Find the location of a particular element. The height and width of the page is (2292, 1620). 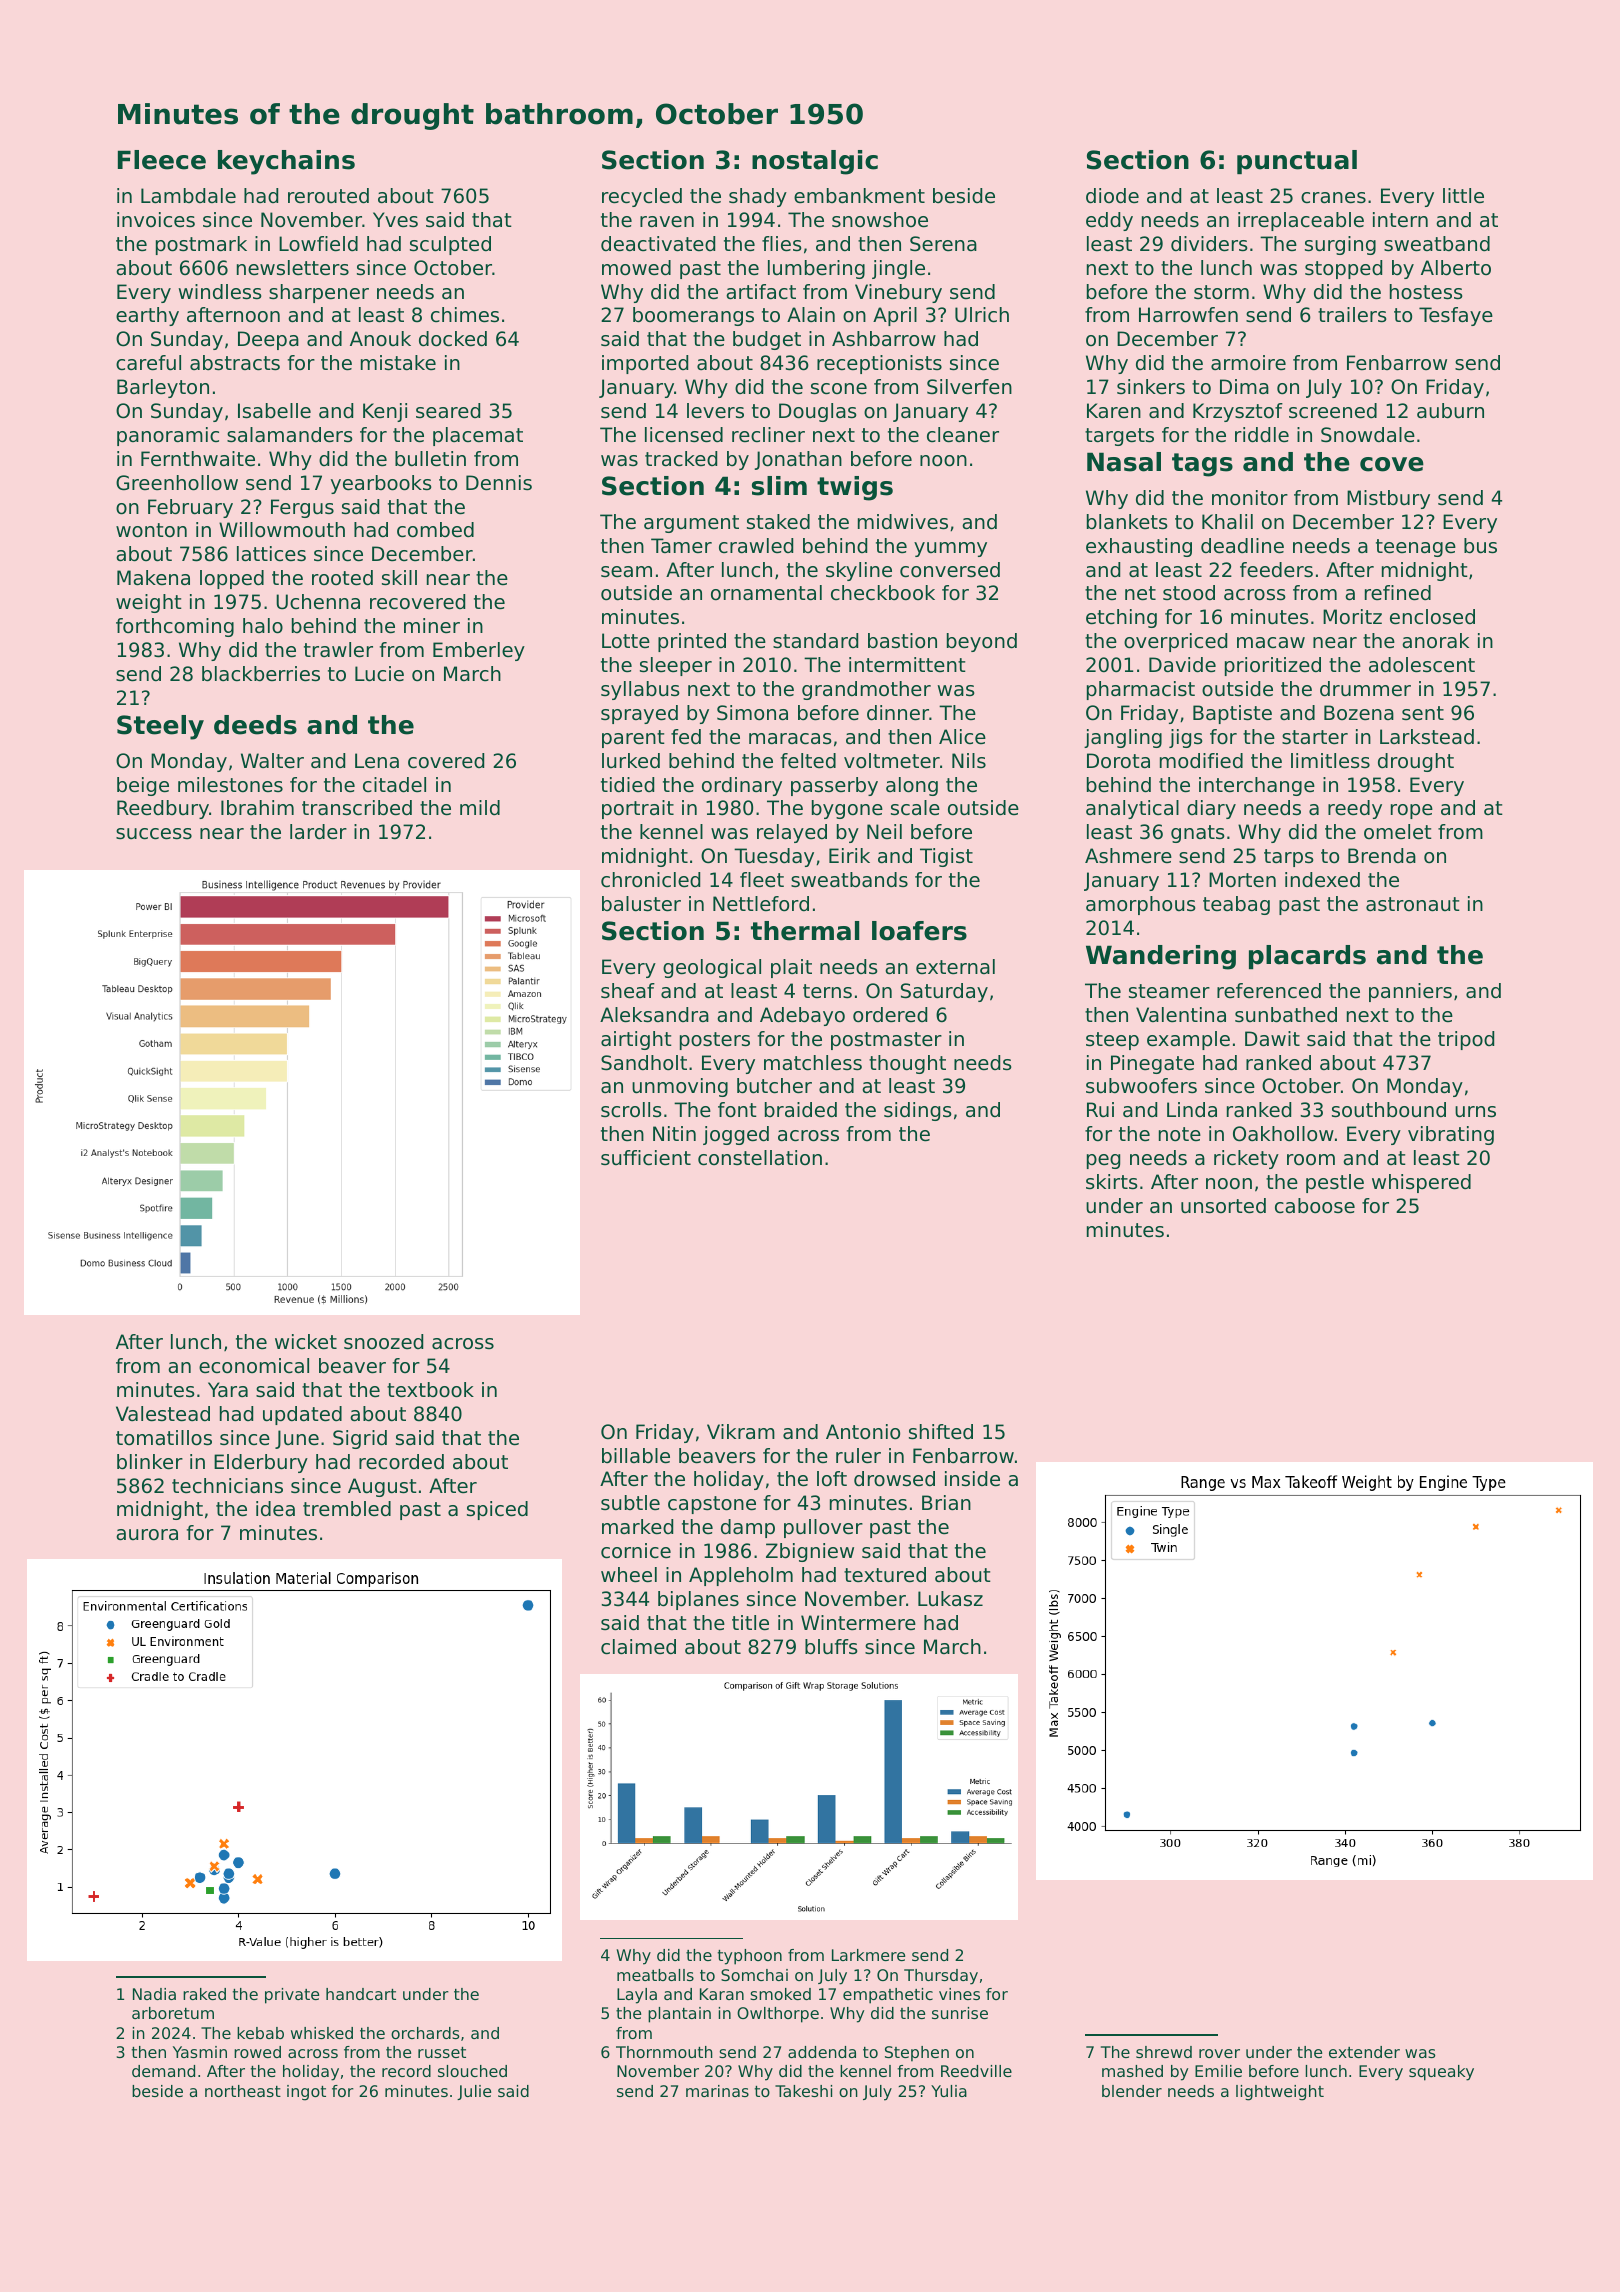

rope is located at coordinates (1412, 811).
